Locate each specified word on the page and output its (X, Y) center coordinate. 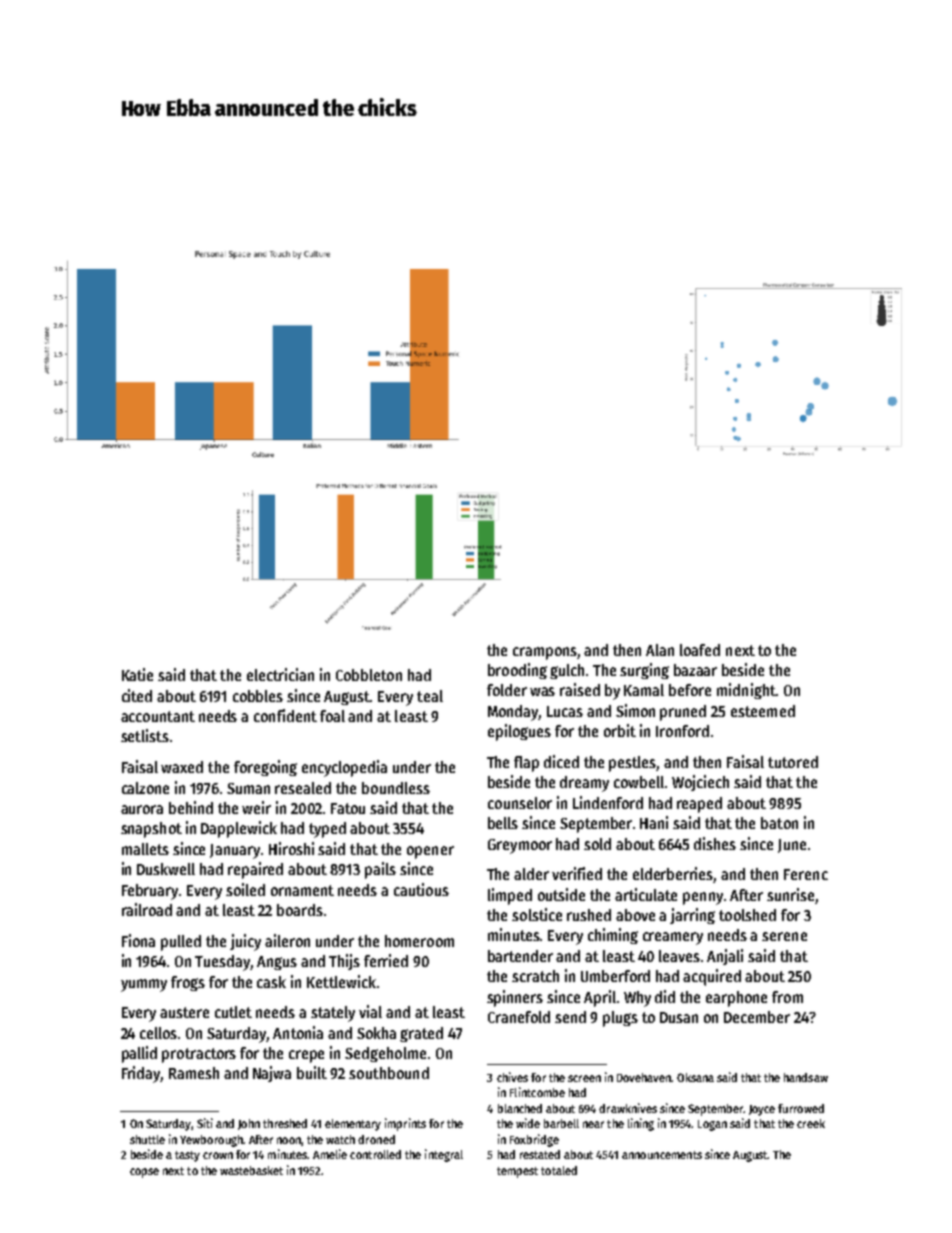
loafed (700, 650)
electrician (280, 674)
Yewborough (211, 1141)
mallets (145, 849)
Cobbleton (369, 675)
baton (779, 823)
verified (577, 873)
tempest (517, 1172)
